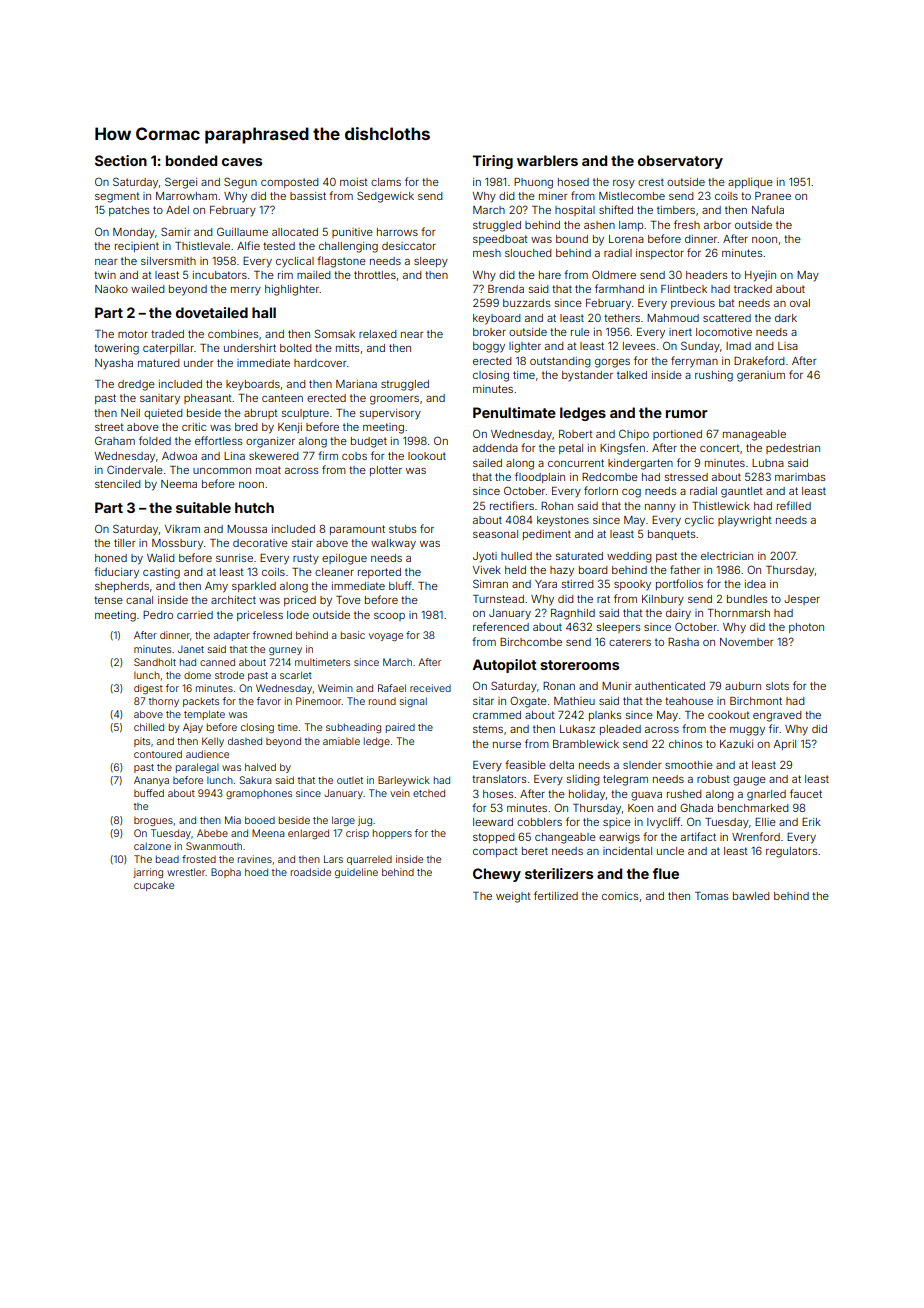 The image size is (924, 1308). What do you see at coordinates (386, 637) in the document?
I see `voyage` at bounding box center [386, 637].
